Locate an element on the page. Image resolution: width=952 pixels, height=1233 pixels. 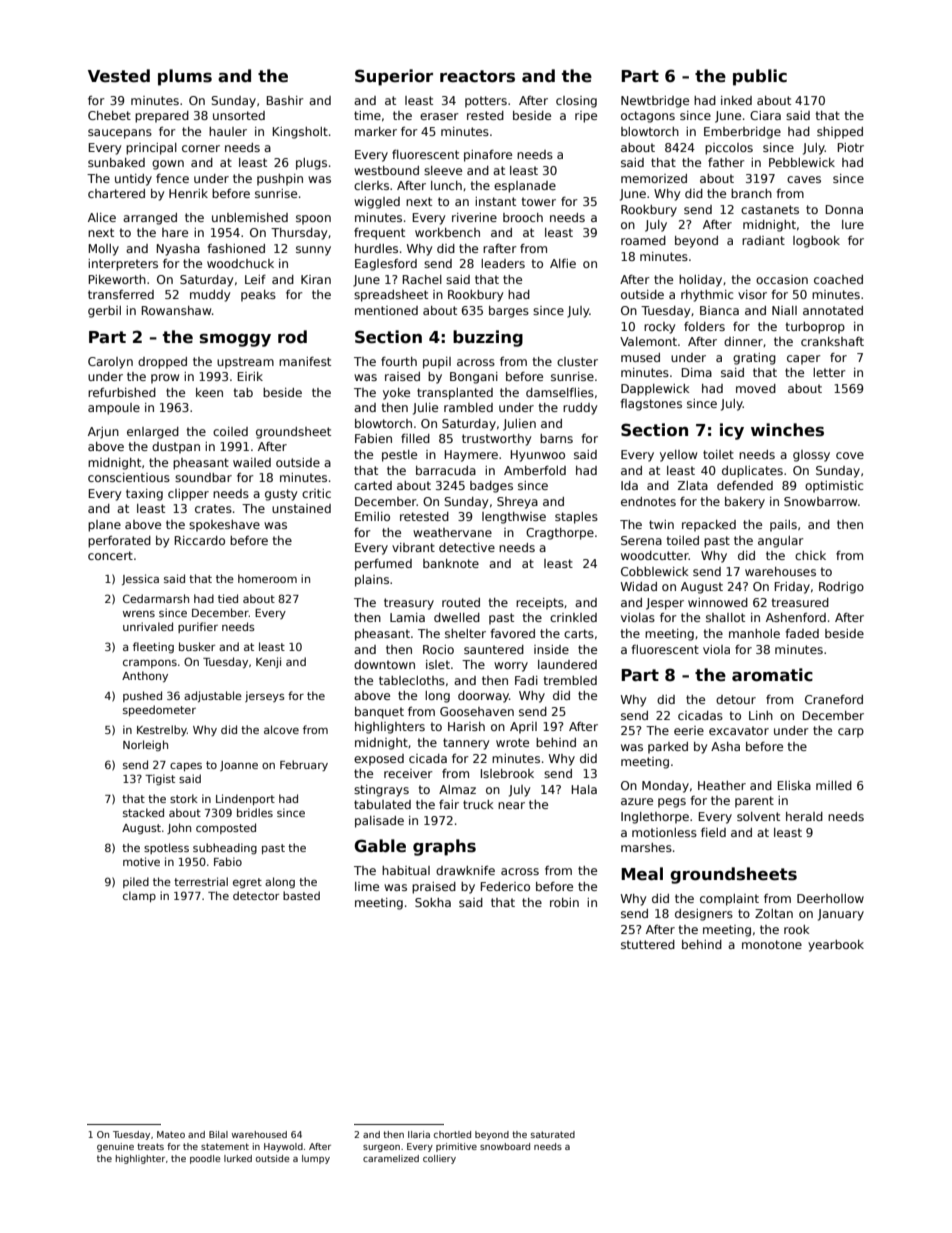
coached is located at coordinates (838, 279).
